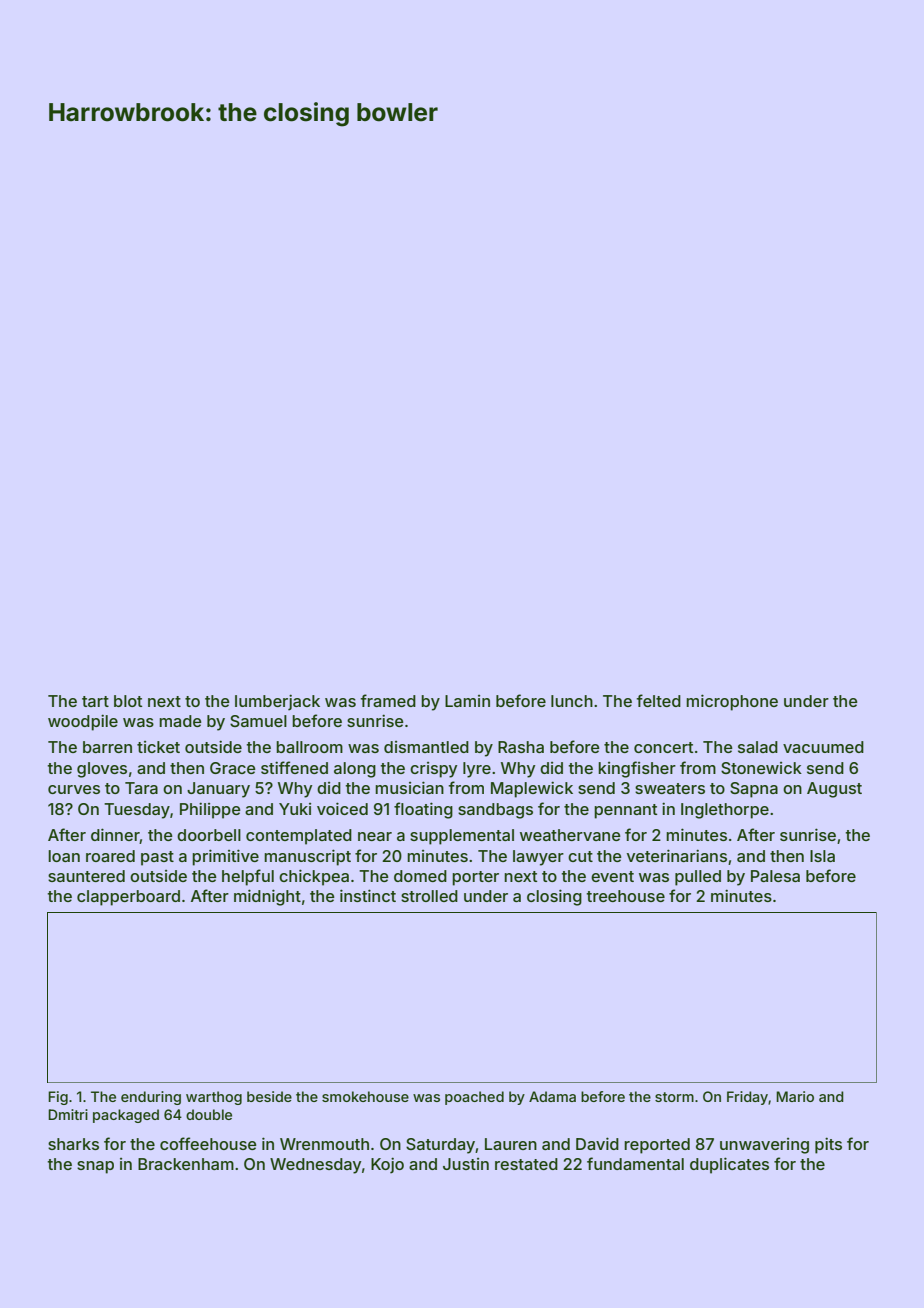 This screenshot has height=1308, width=924. I want to click on blot, so click(128, 701).
